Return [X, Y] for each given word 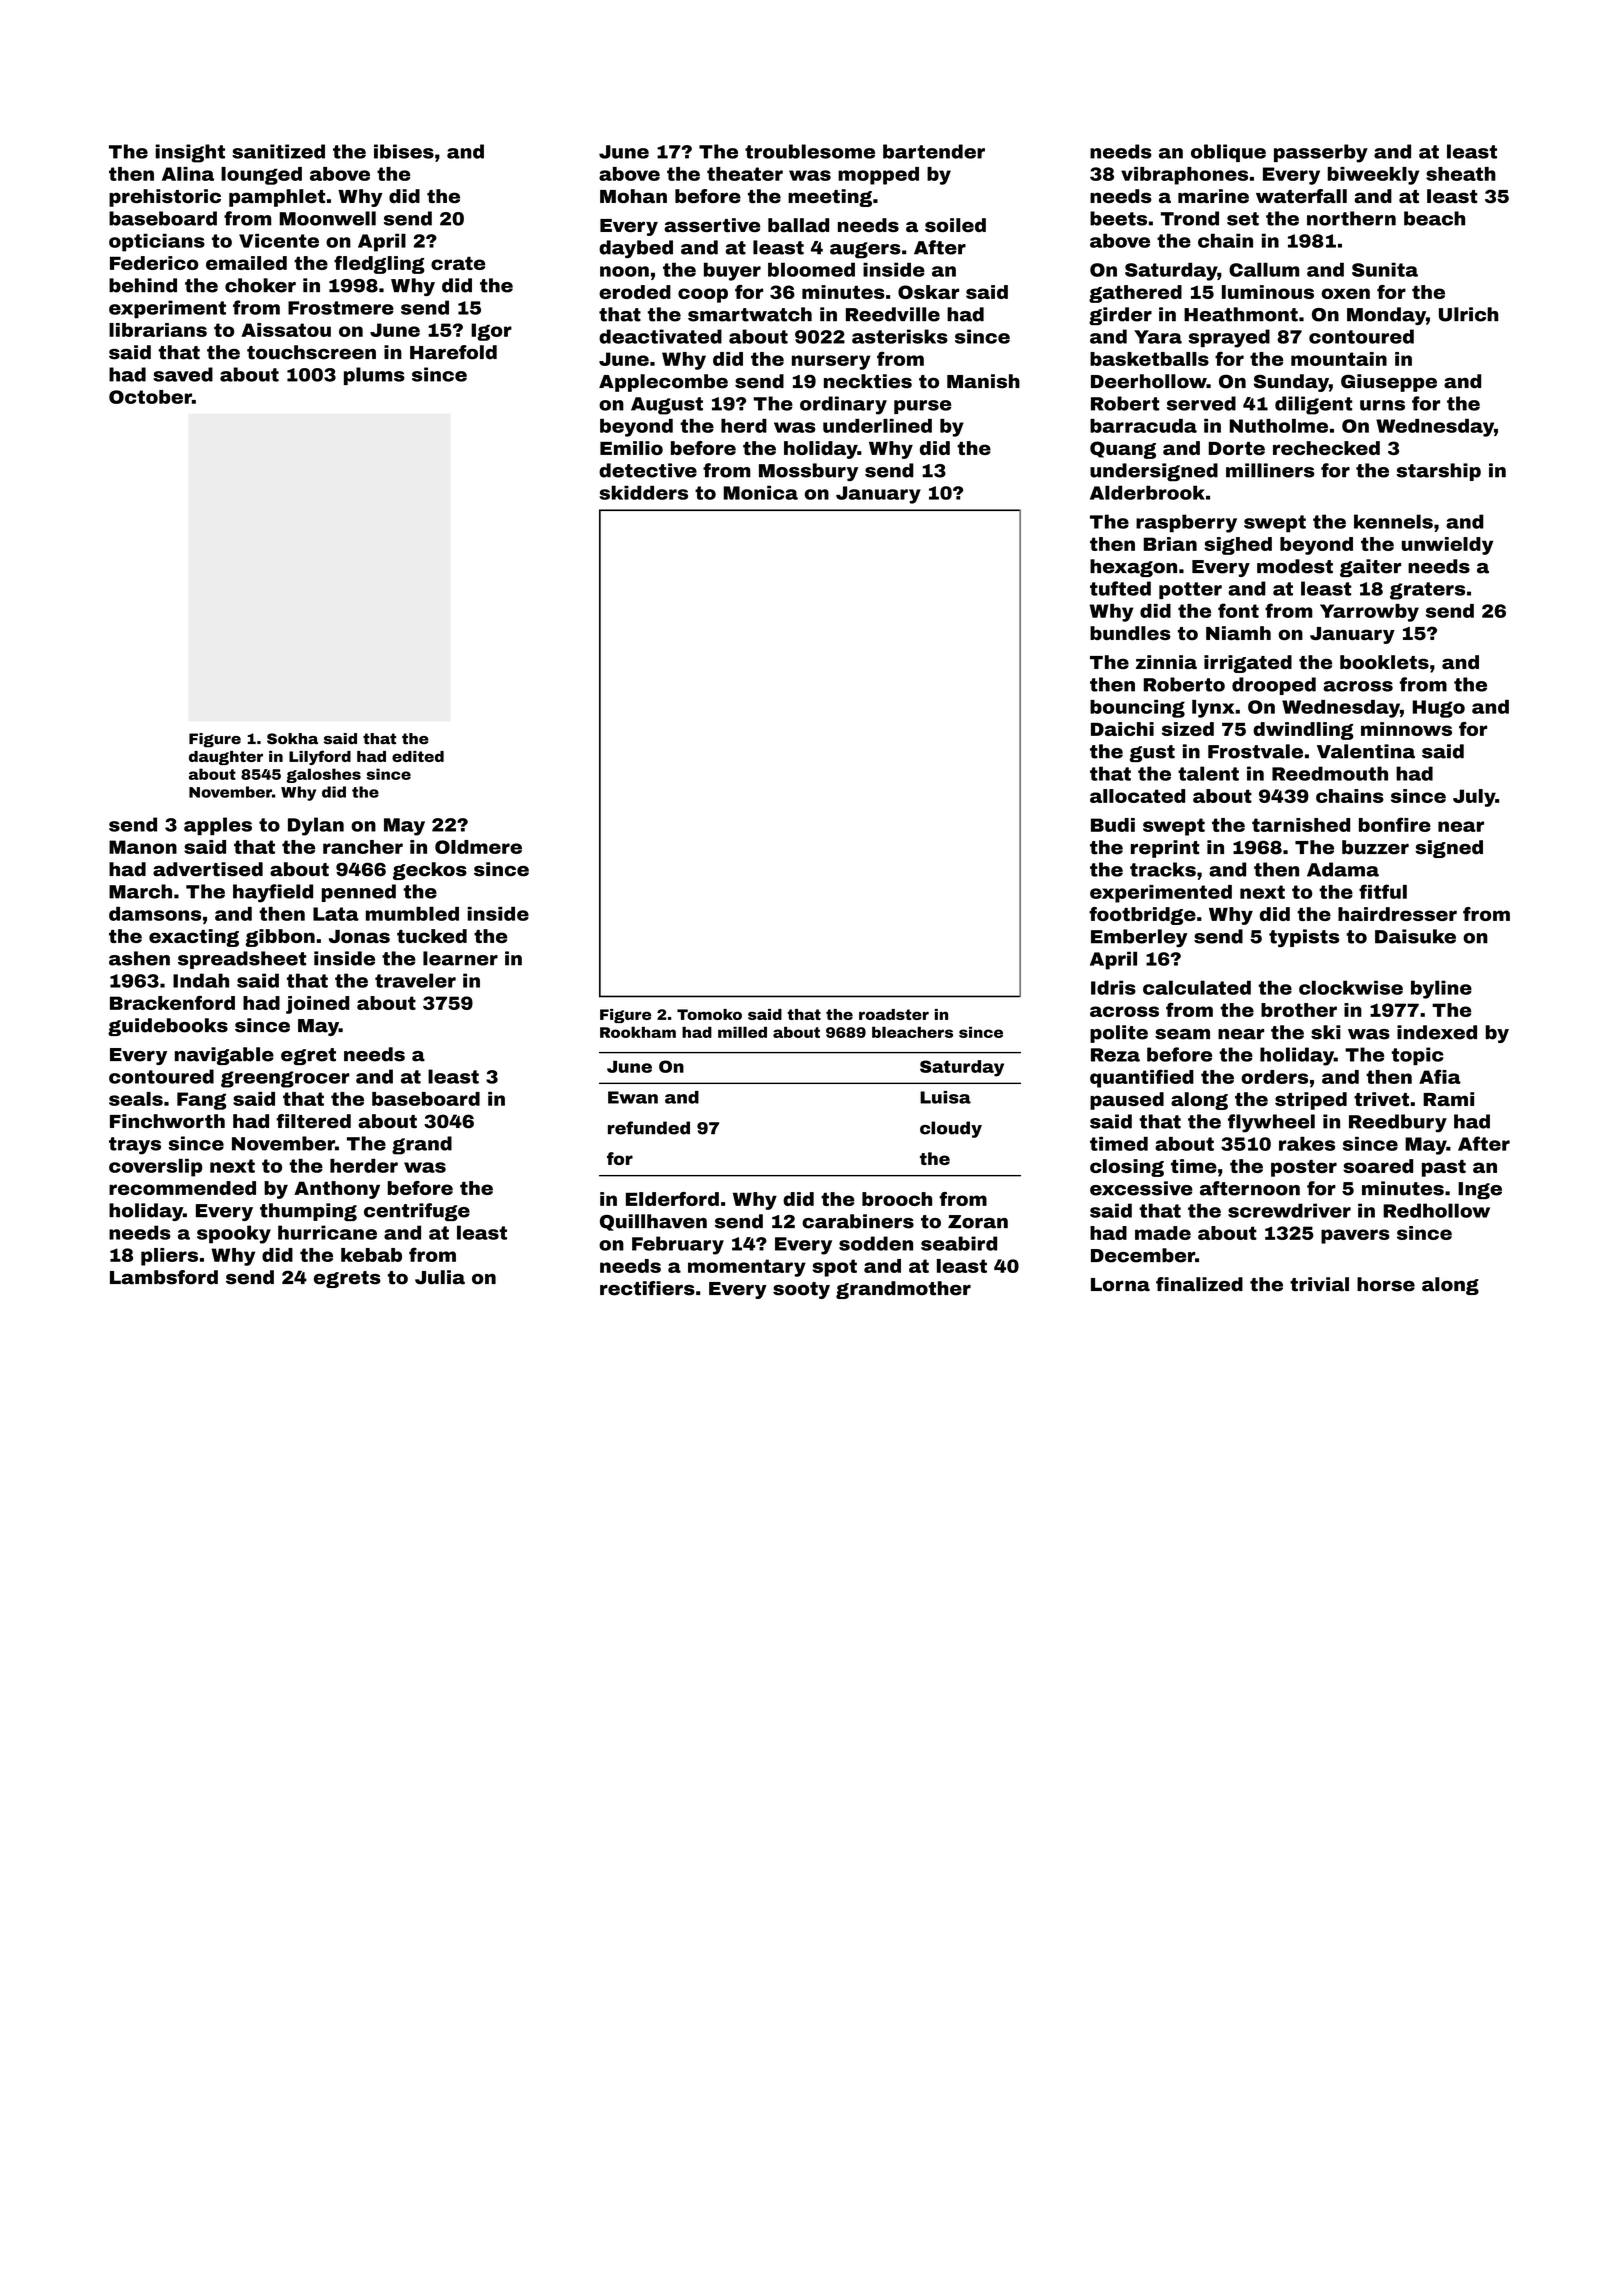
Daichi [1122, 729]
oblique [1228, 153]
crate [458, 263]
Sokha [292, 739]
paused [1127, 1101]
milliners [1270, 470]
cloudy [951, 1129]
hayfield [273, 893]
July [1474, 798]
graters [1427, 591]
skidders [643, 492]
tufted [1120, 588]
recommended [182, 1188]
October [150, 397]
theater [745, 174]
